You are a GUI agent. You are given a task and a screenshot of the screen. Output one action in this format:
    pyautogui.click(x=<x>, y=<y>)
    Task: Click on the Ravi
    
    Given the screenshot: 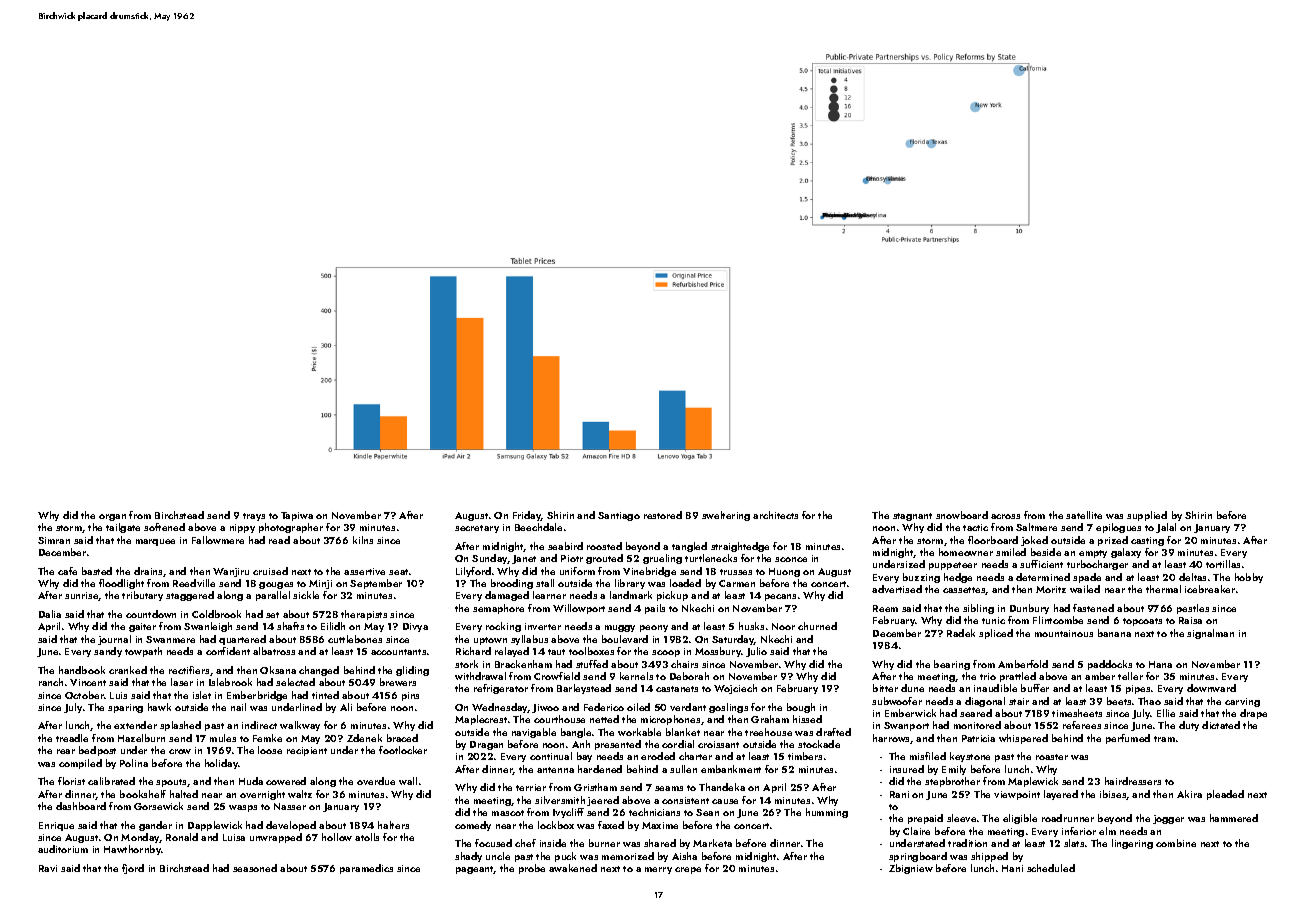 What is the action you would take?
    pyautogui.click(x=48, y=868)
